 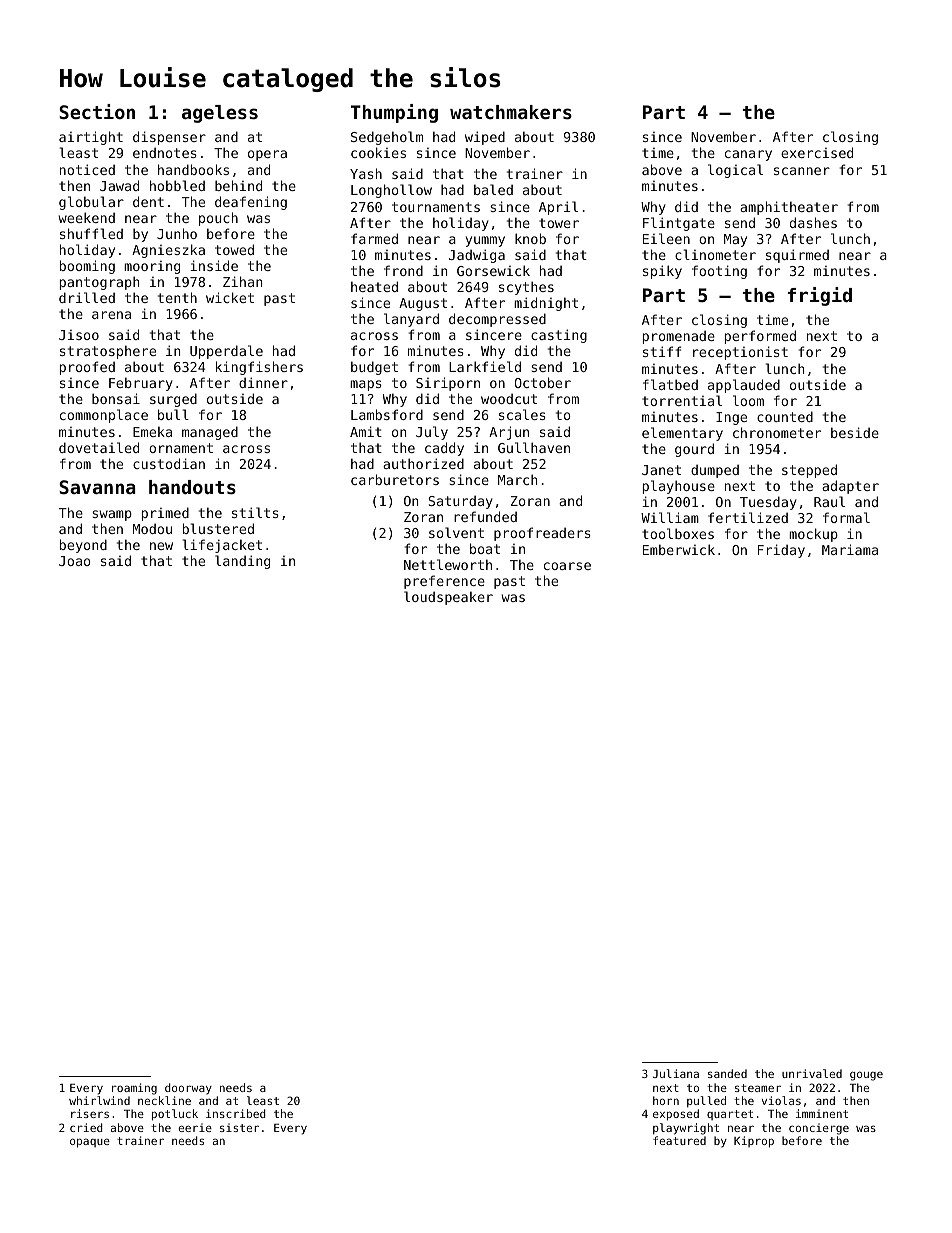 I want to click on roaming, so click(x=134, y=1089).
